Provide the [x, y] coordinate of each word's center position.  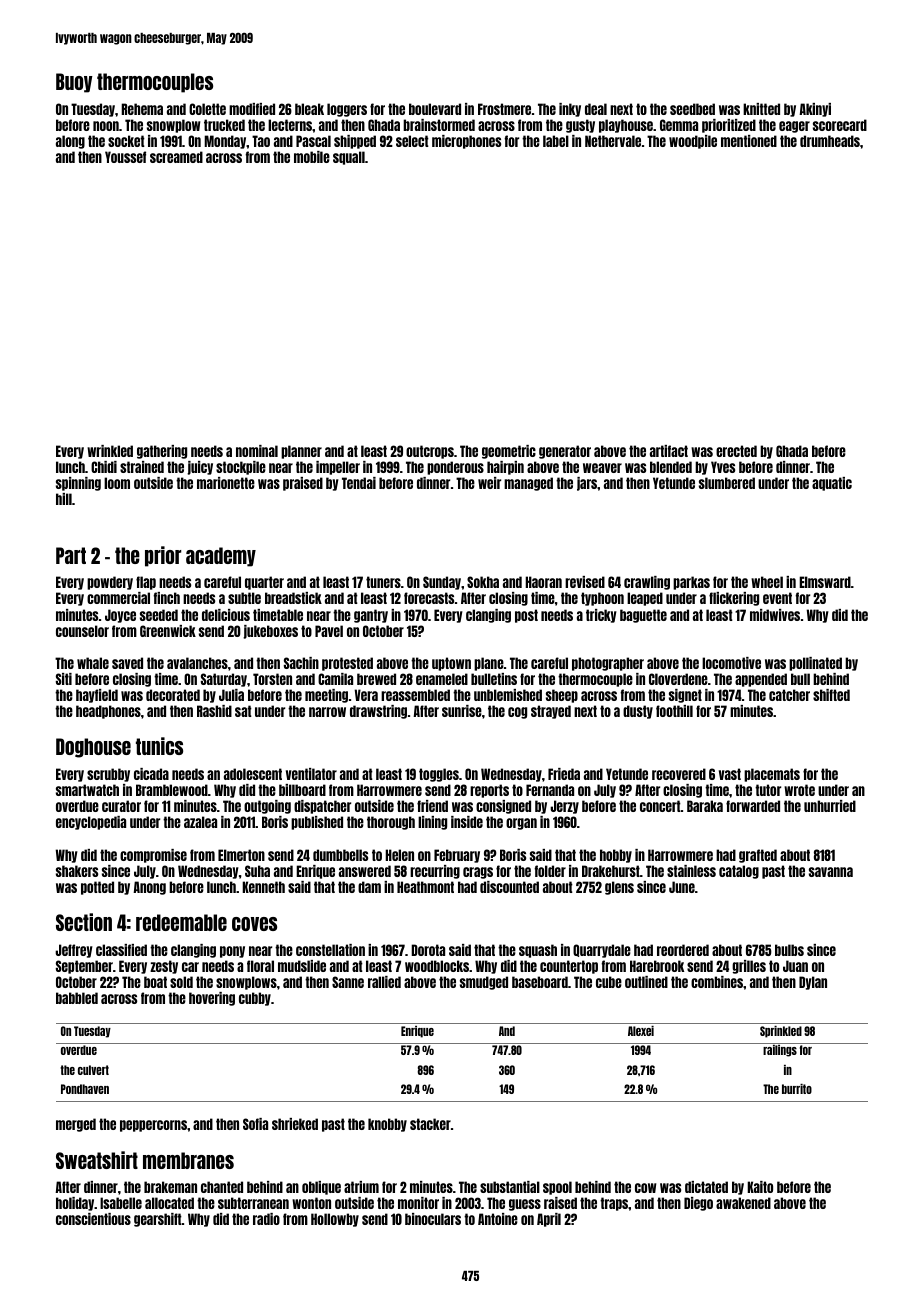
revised [585, 582]
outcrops [430, 452]
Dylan [813, 983]
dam [369, 887]
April [549, 1220]
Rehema [142, 109]
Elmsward [825, 582]
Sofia [255, 1124]
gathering [162, 452]
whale [93, 663]
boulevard [435, 109]
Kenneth [263, 887]
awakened [743, 1203]
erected [736, 451]
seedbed [692, 109]
